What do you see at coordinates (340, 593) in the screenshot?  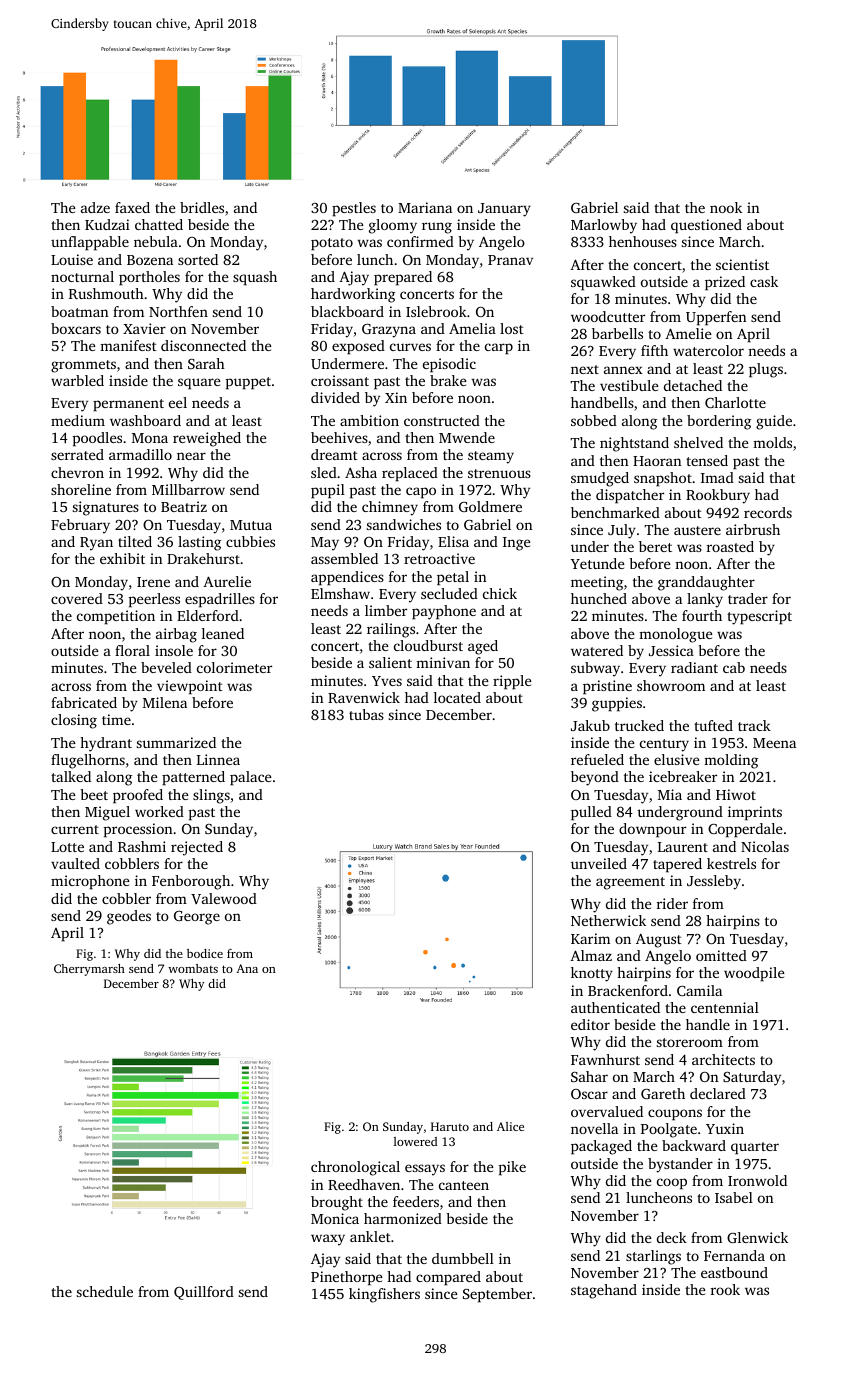 I see `Elmshaw` at bounding box center [340, 593].
